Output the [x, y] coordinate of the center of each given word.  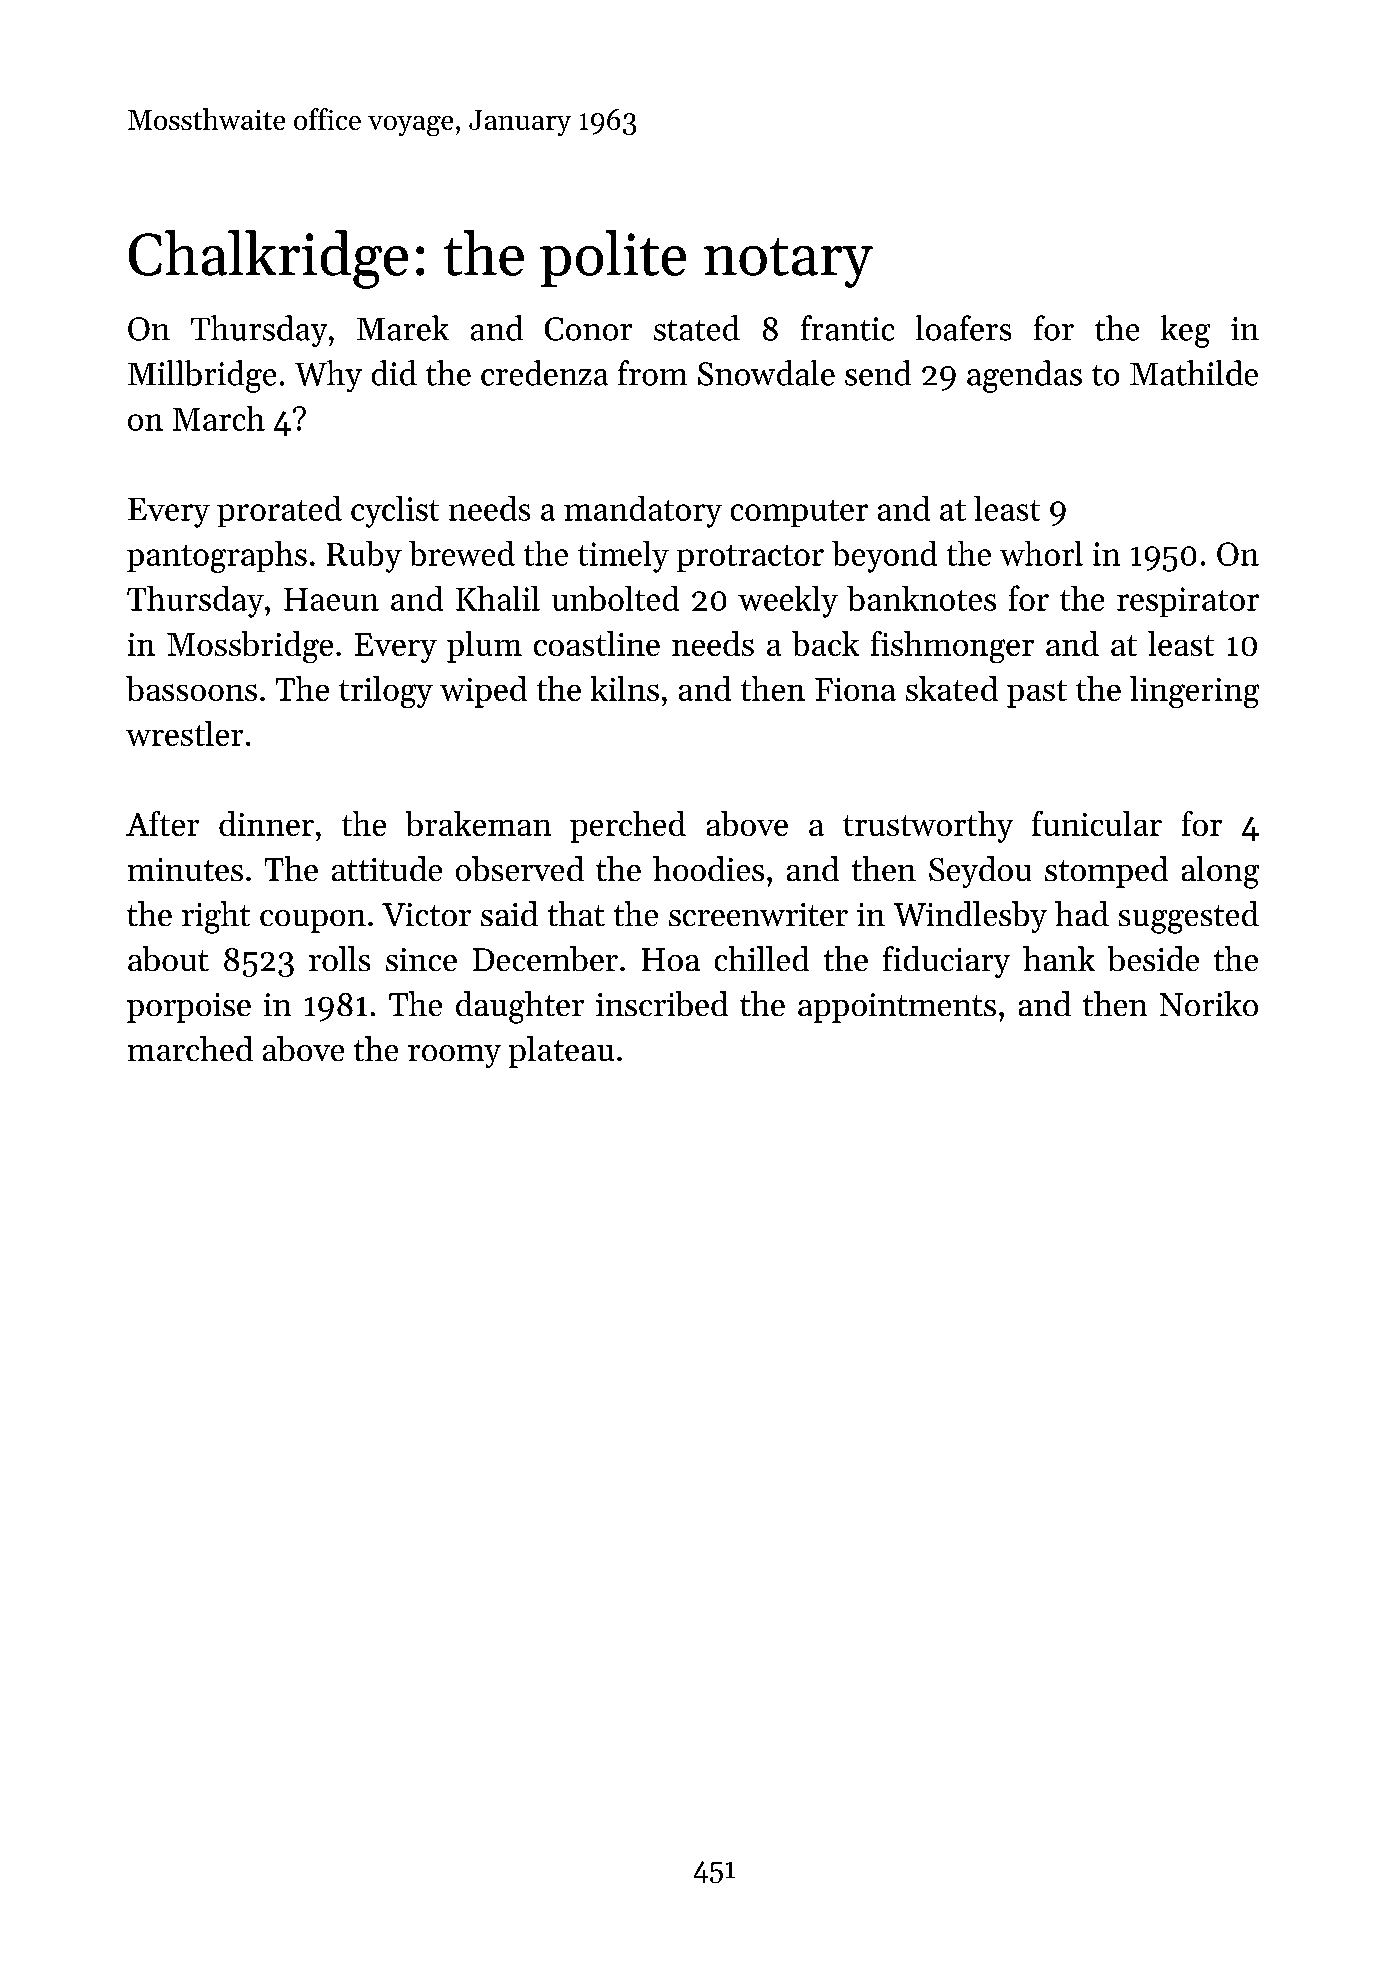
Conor [588, 329]
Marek [403, 328]
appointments [897, 1008]
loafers [963, 328]
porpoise [189, 1008]
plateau [561, 1052]
